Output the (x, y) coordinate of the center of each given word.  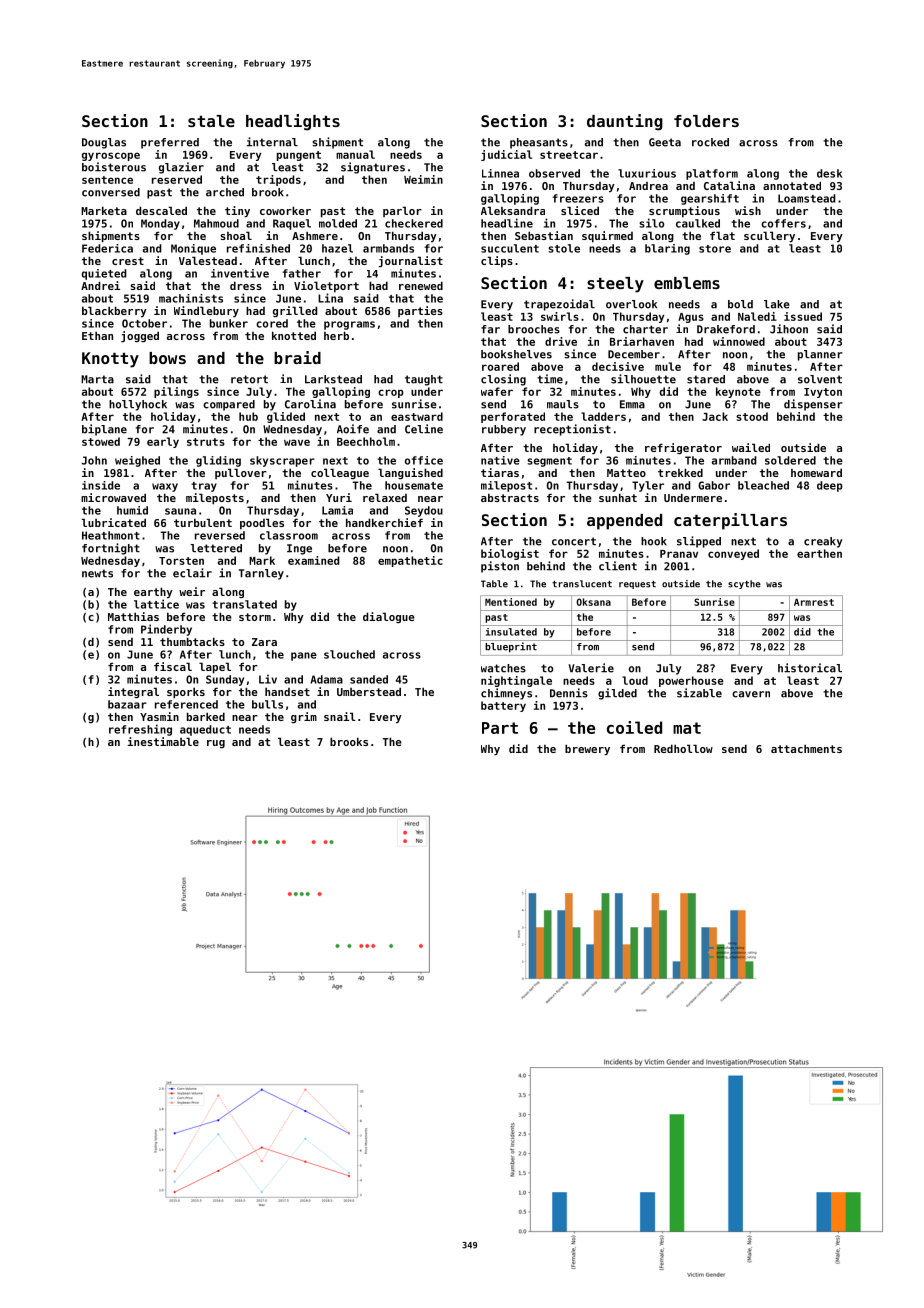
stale (211, 121)
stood (752, 416)
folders (706, 121)
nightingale (516, 681)
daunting (625, 122)
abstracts (510, 497)
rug (216, 744)
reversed (220, 535)
